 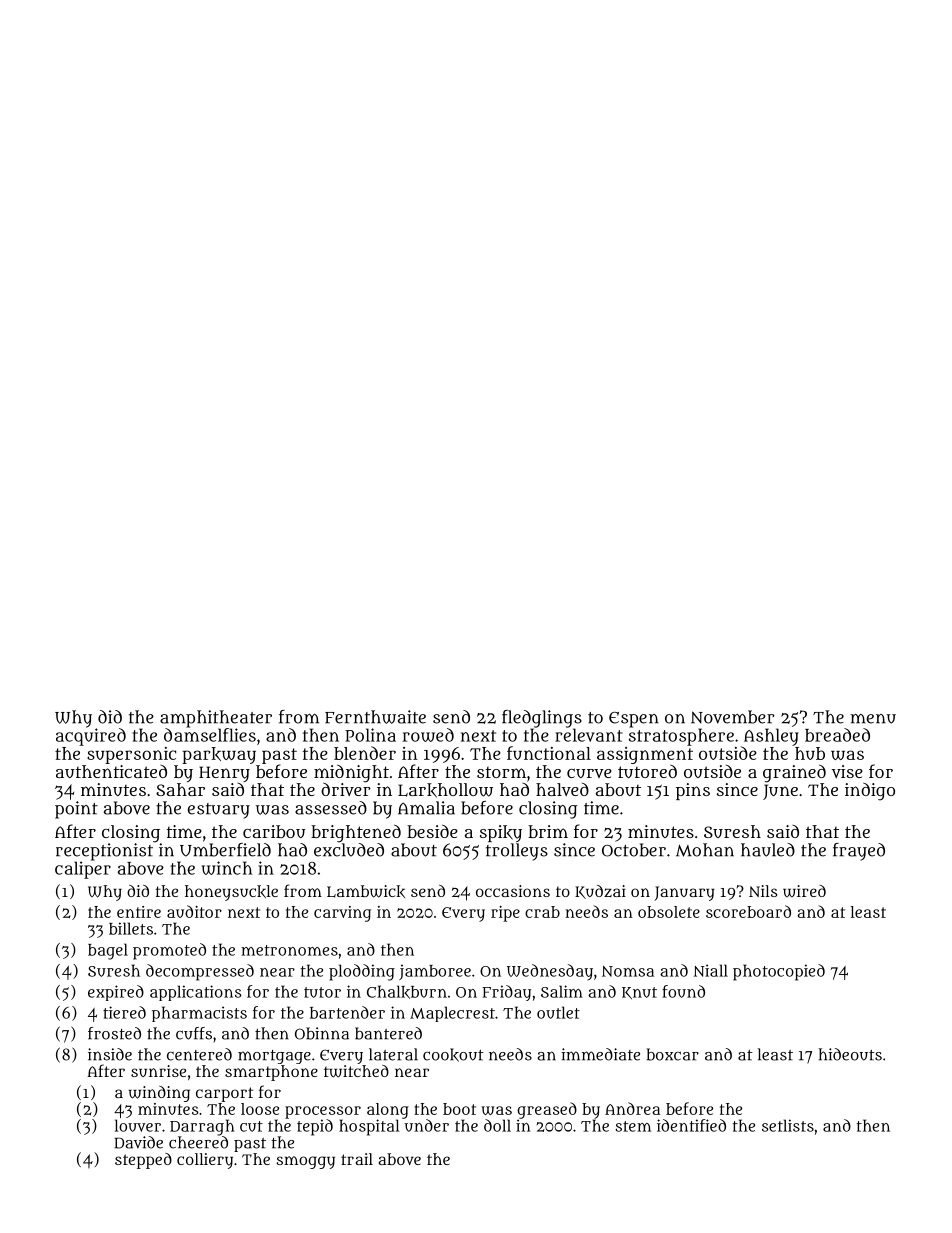 I want to click on honeysuckle, so click(x=231, y=893).
